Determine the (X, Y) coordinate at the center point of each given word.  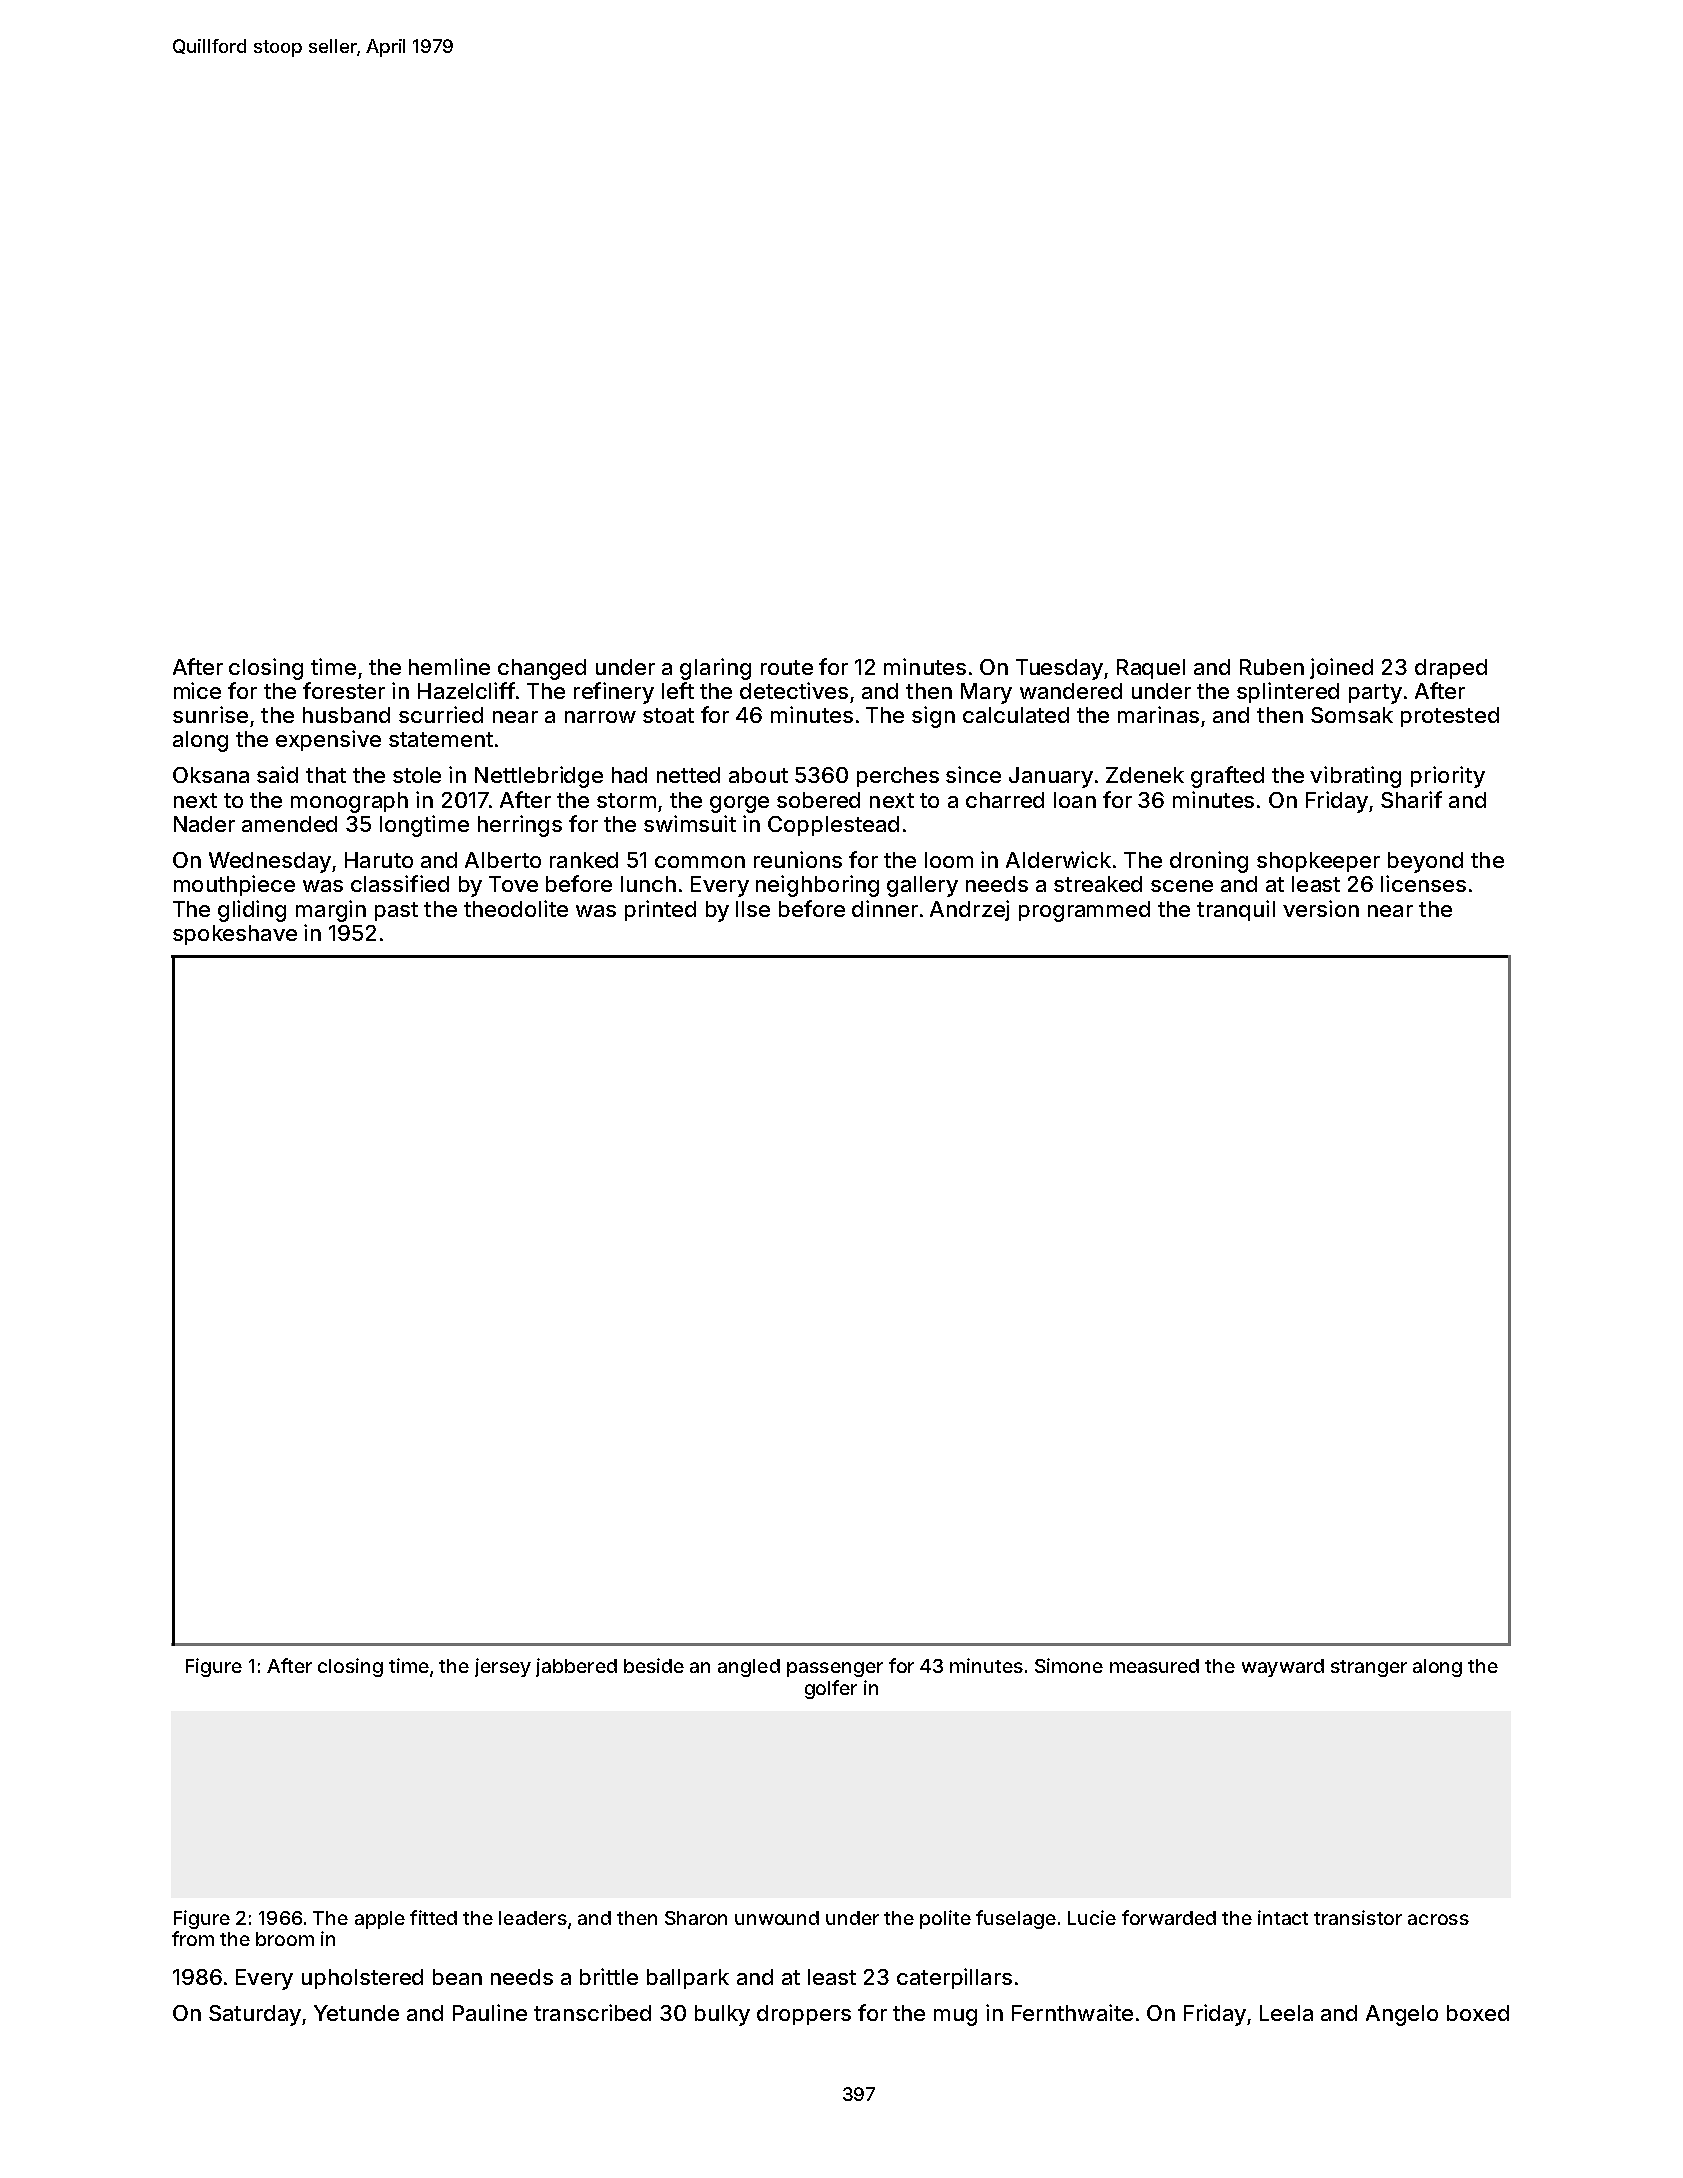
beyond (1425, 862)
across (1438, 1919)
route (787, 667)
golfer (831, 1689)
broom (285, 1939)
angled (749, 1668)
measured (1154, 1666)
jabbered (576, 1667)
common (700, 862)
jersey (503, 1667)
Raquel (1151, 669)
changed (542, 669)
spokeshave (235, 935)
